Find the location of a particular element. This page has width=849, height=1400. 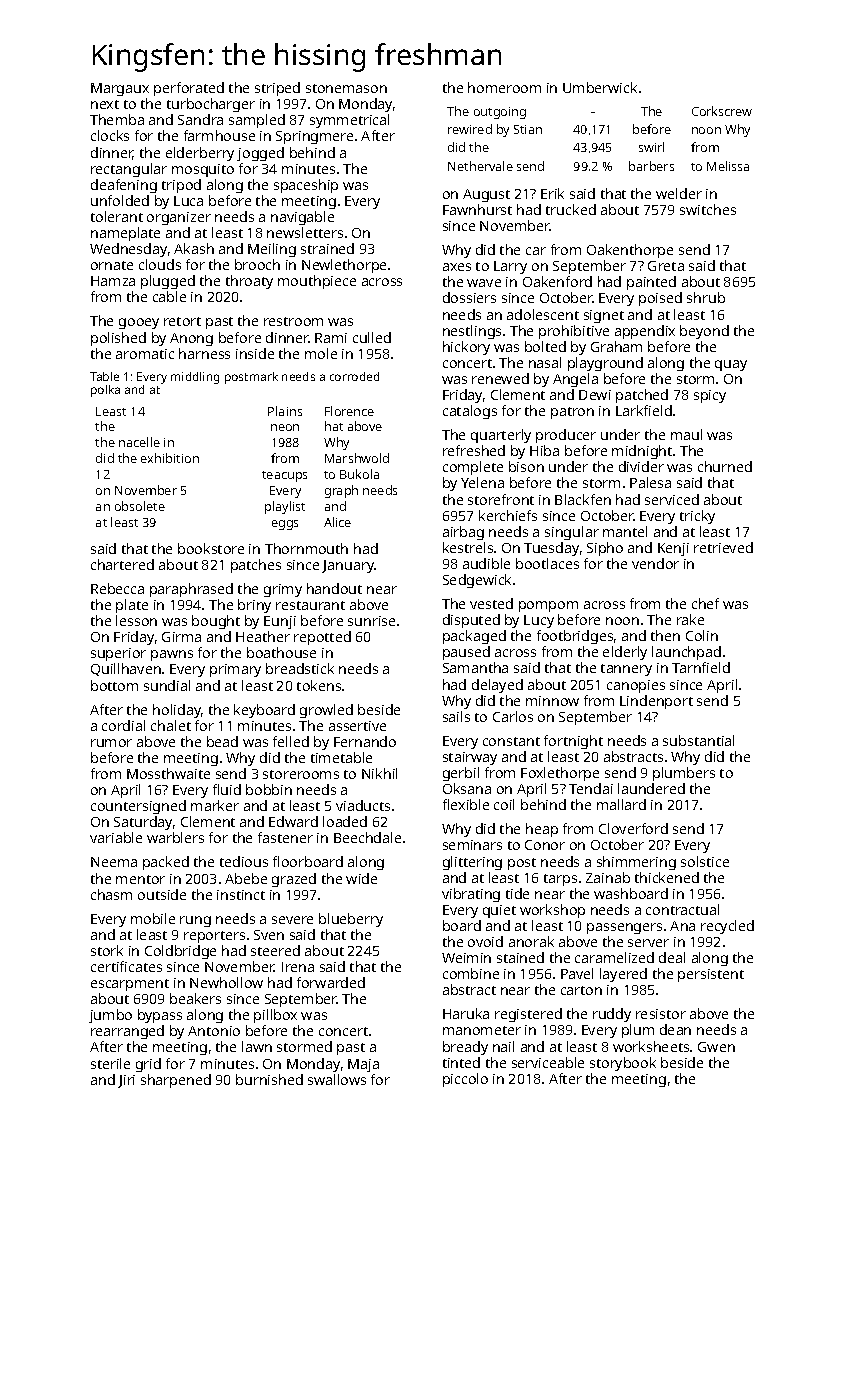

nestlings is located at coordinates (472, 332).
